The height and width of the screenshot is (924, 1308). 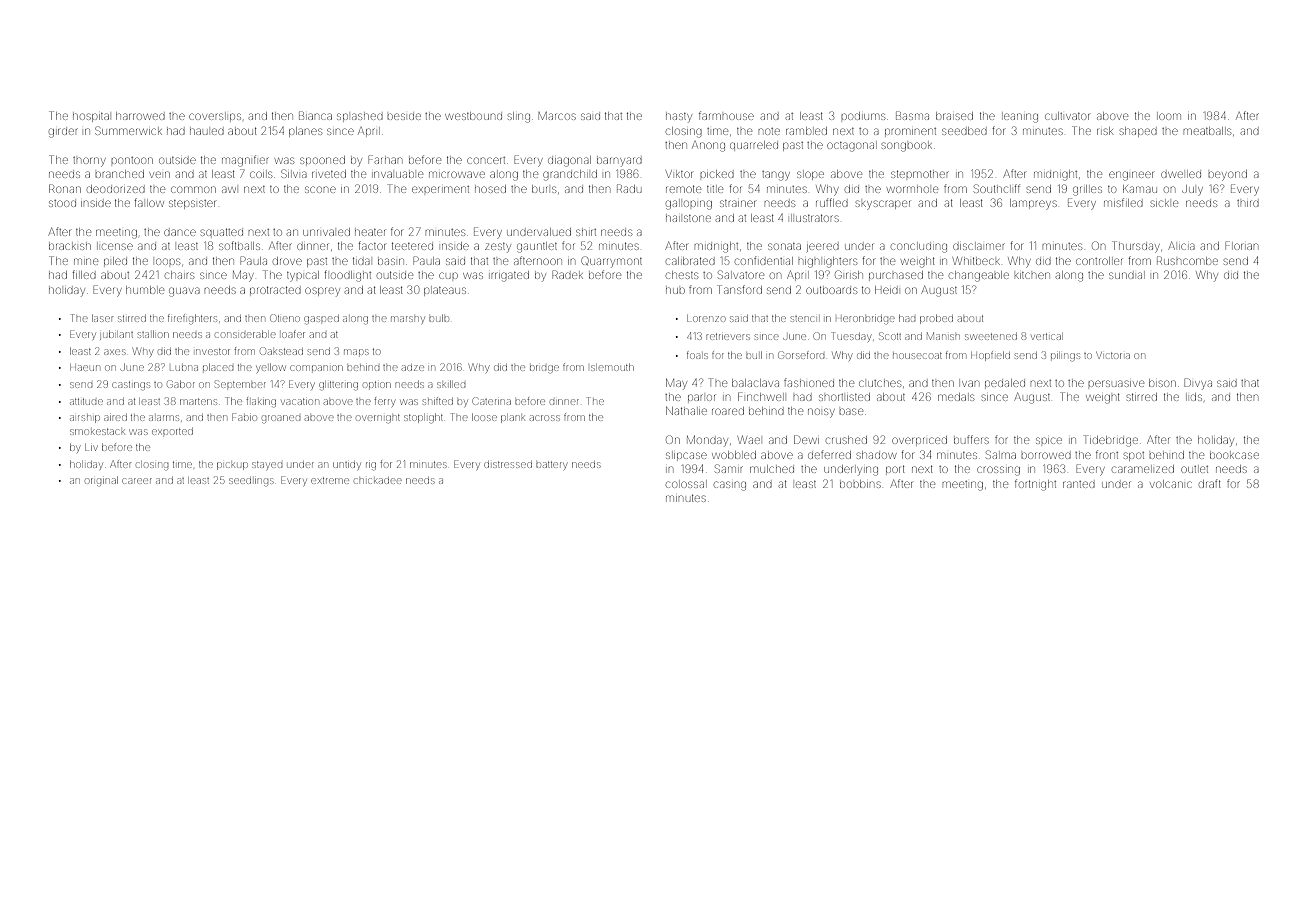 What do you see at coordinates (492, 401) in the screenshot?
I see `Caterina` at bounding box center [492, 401].
